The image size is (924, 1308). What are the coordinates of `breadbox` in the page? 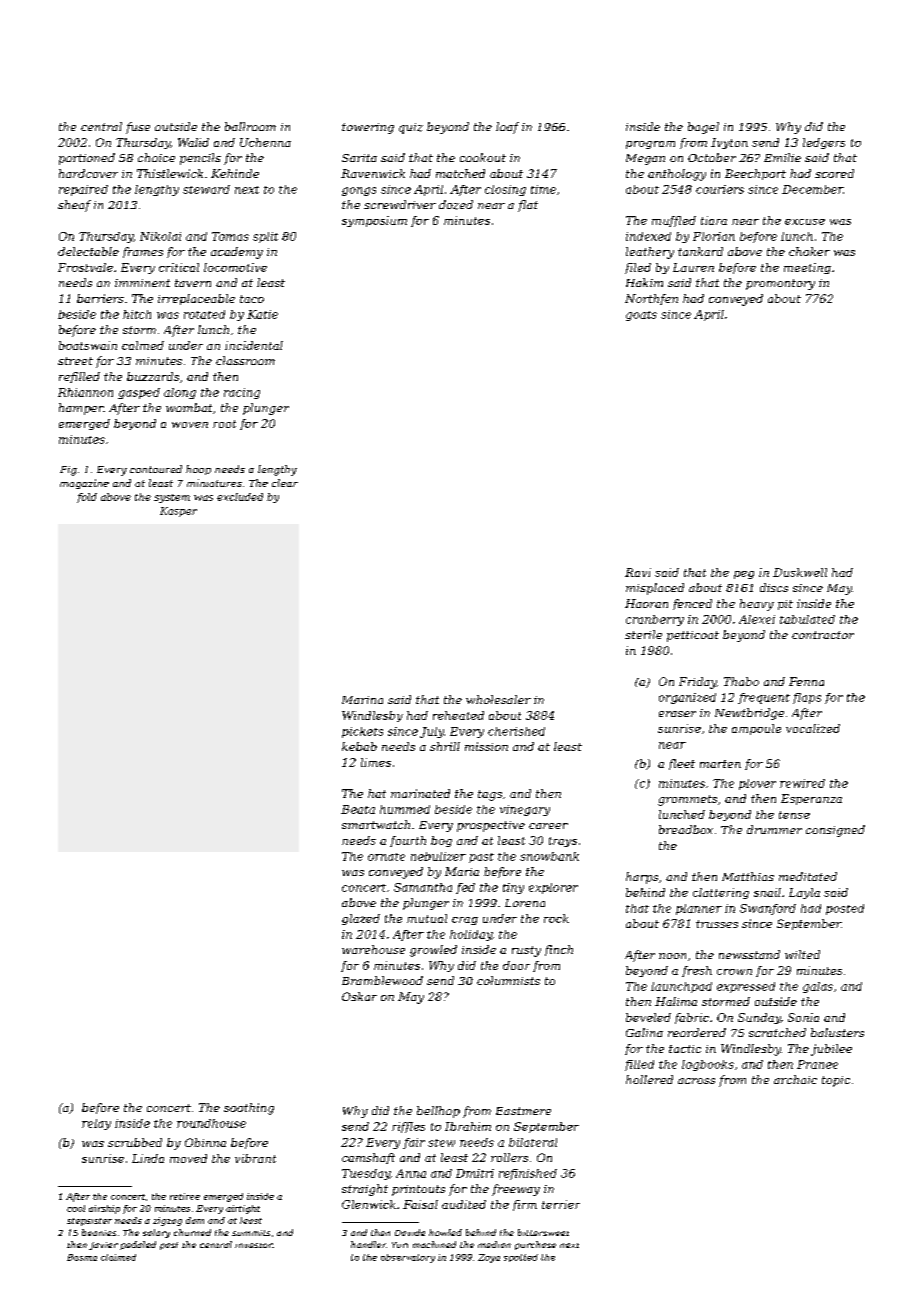 It's located at (686, 829).
